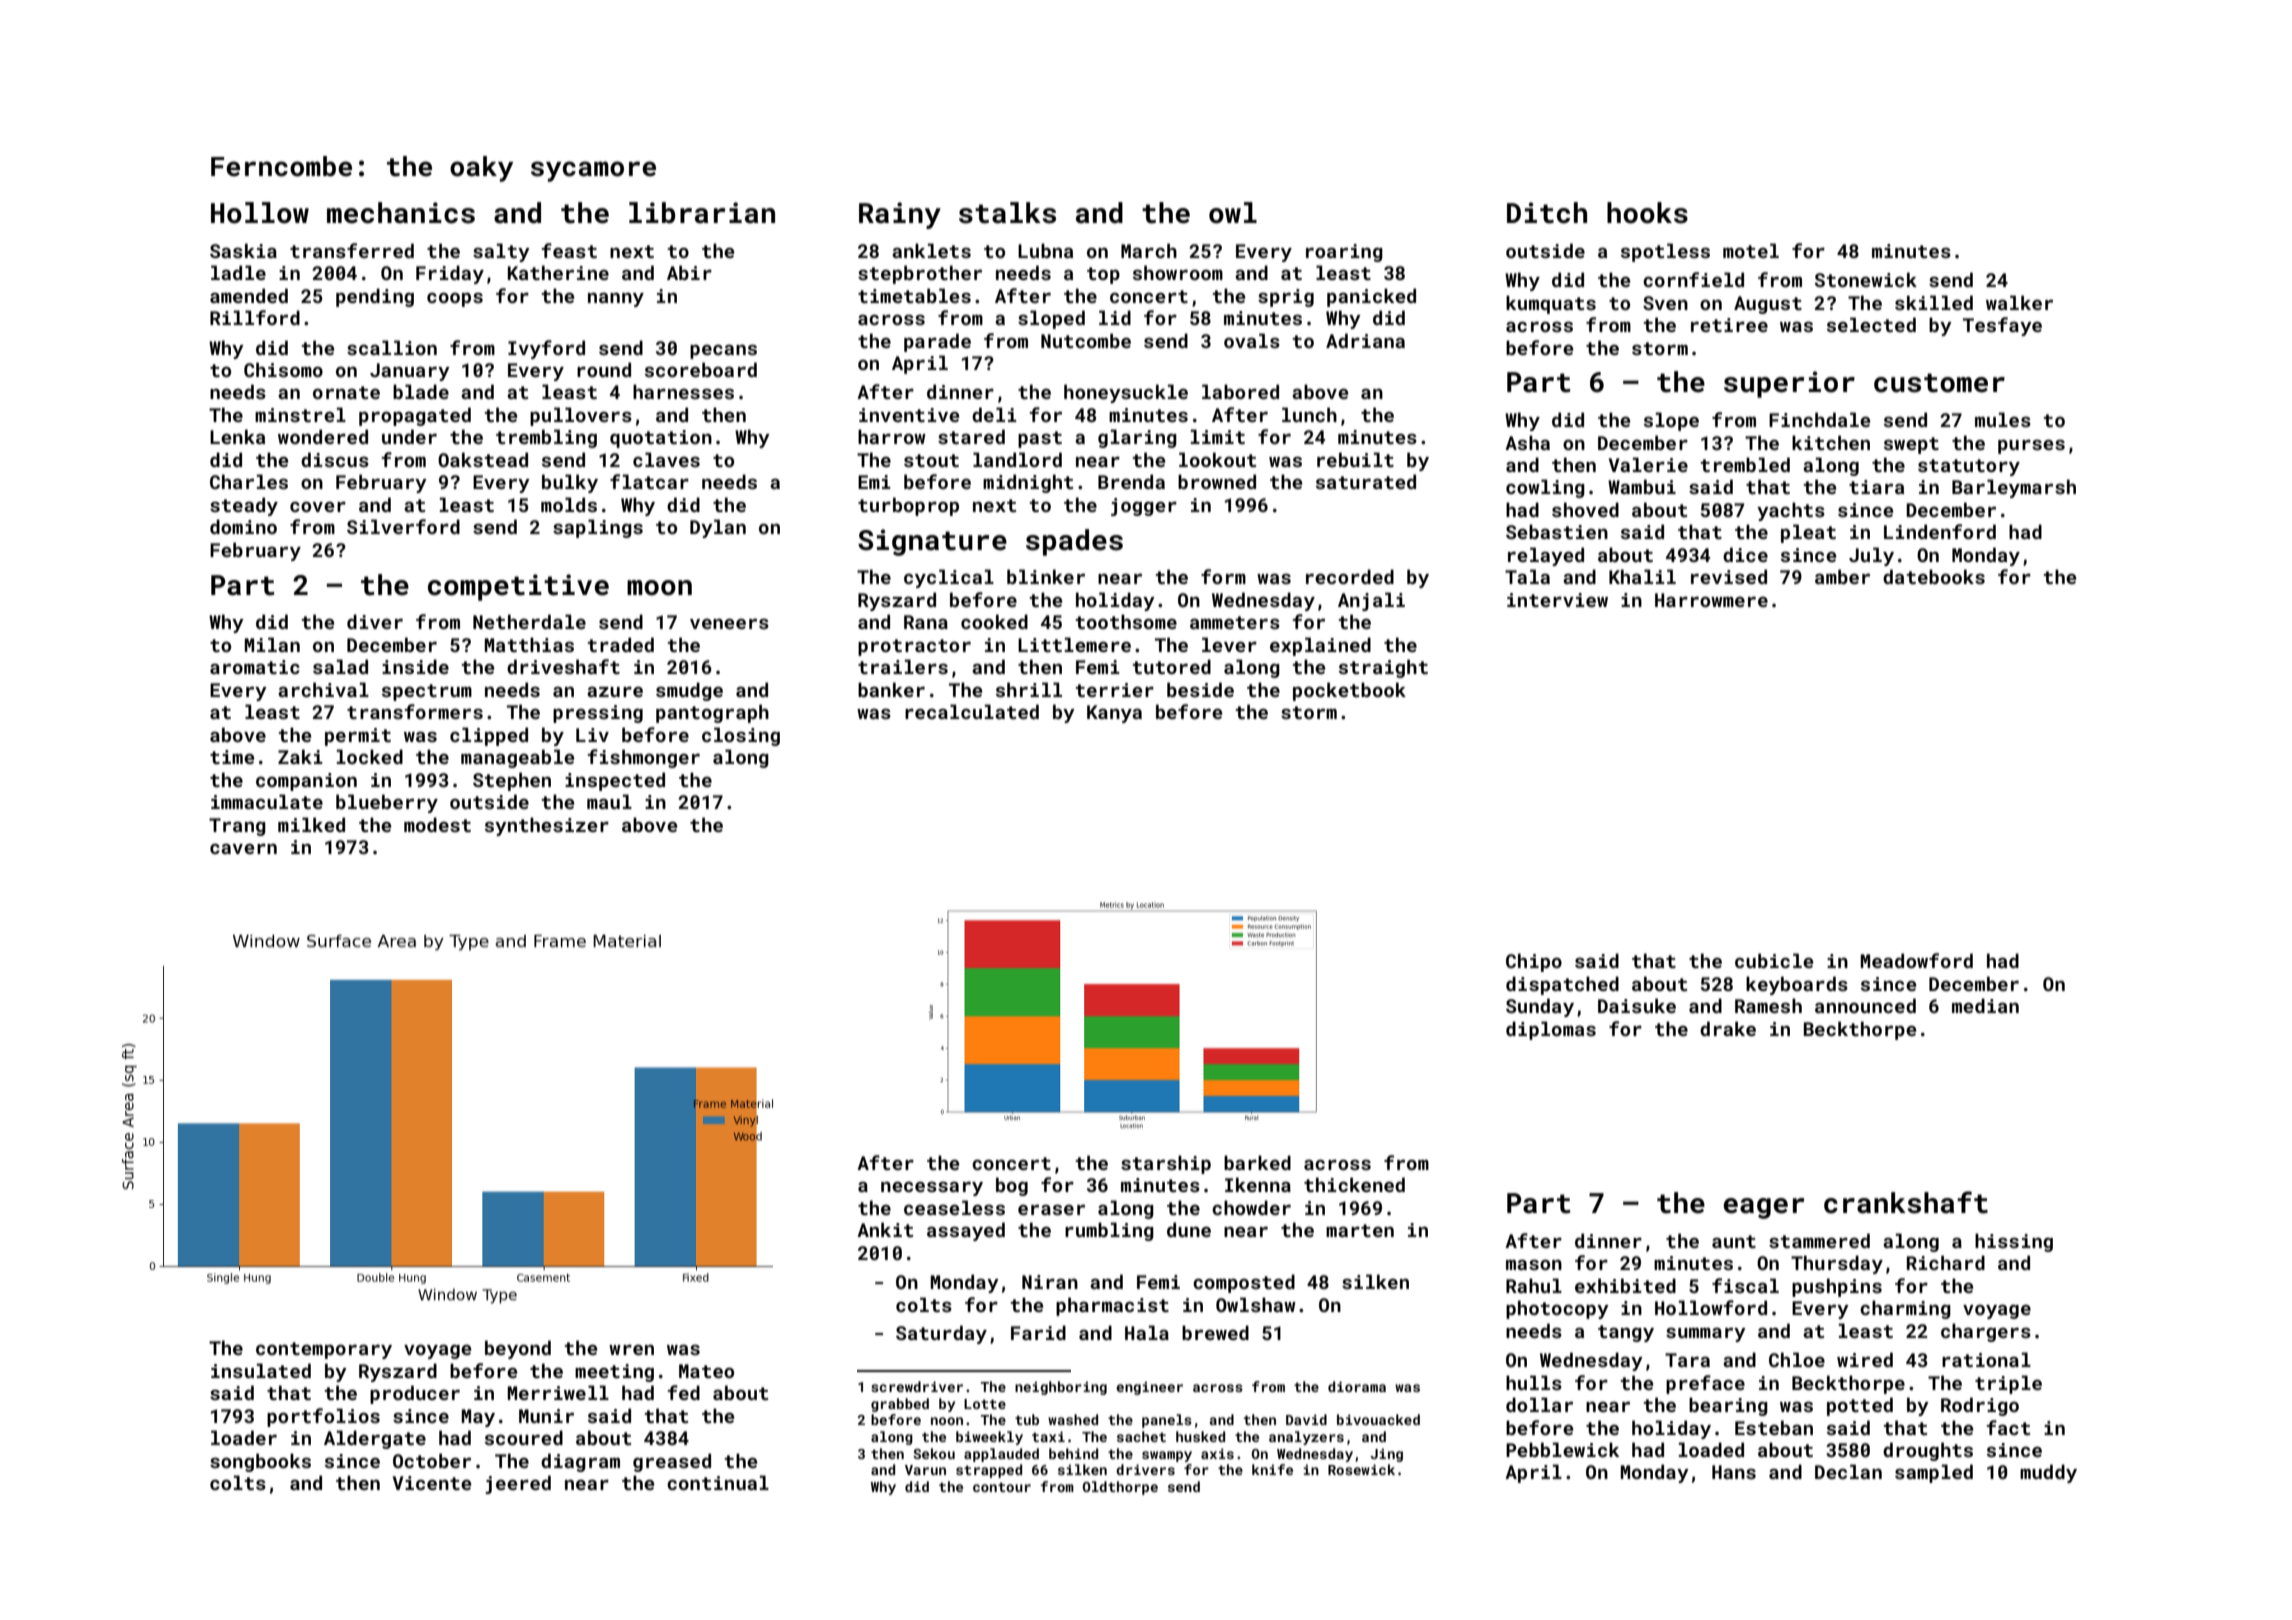  What do you see at coordinates (1774, 960) in the screenshot?
I see `cubicle` at bounding box center [1774, 960].
